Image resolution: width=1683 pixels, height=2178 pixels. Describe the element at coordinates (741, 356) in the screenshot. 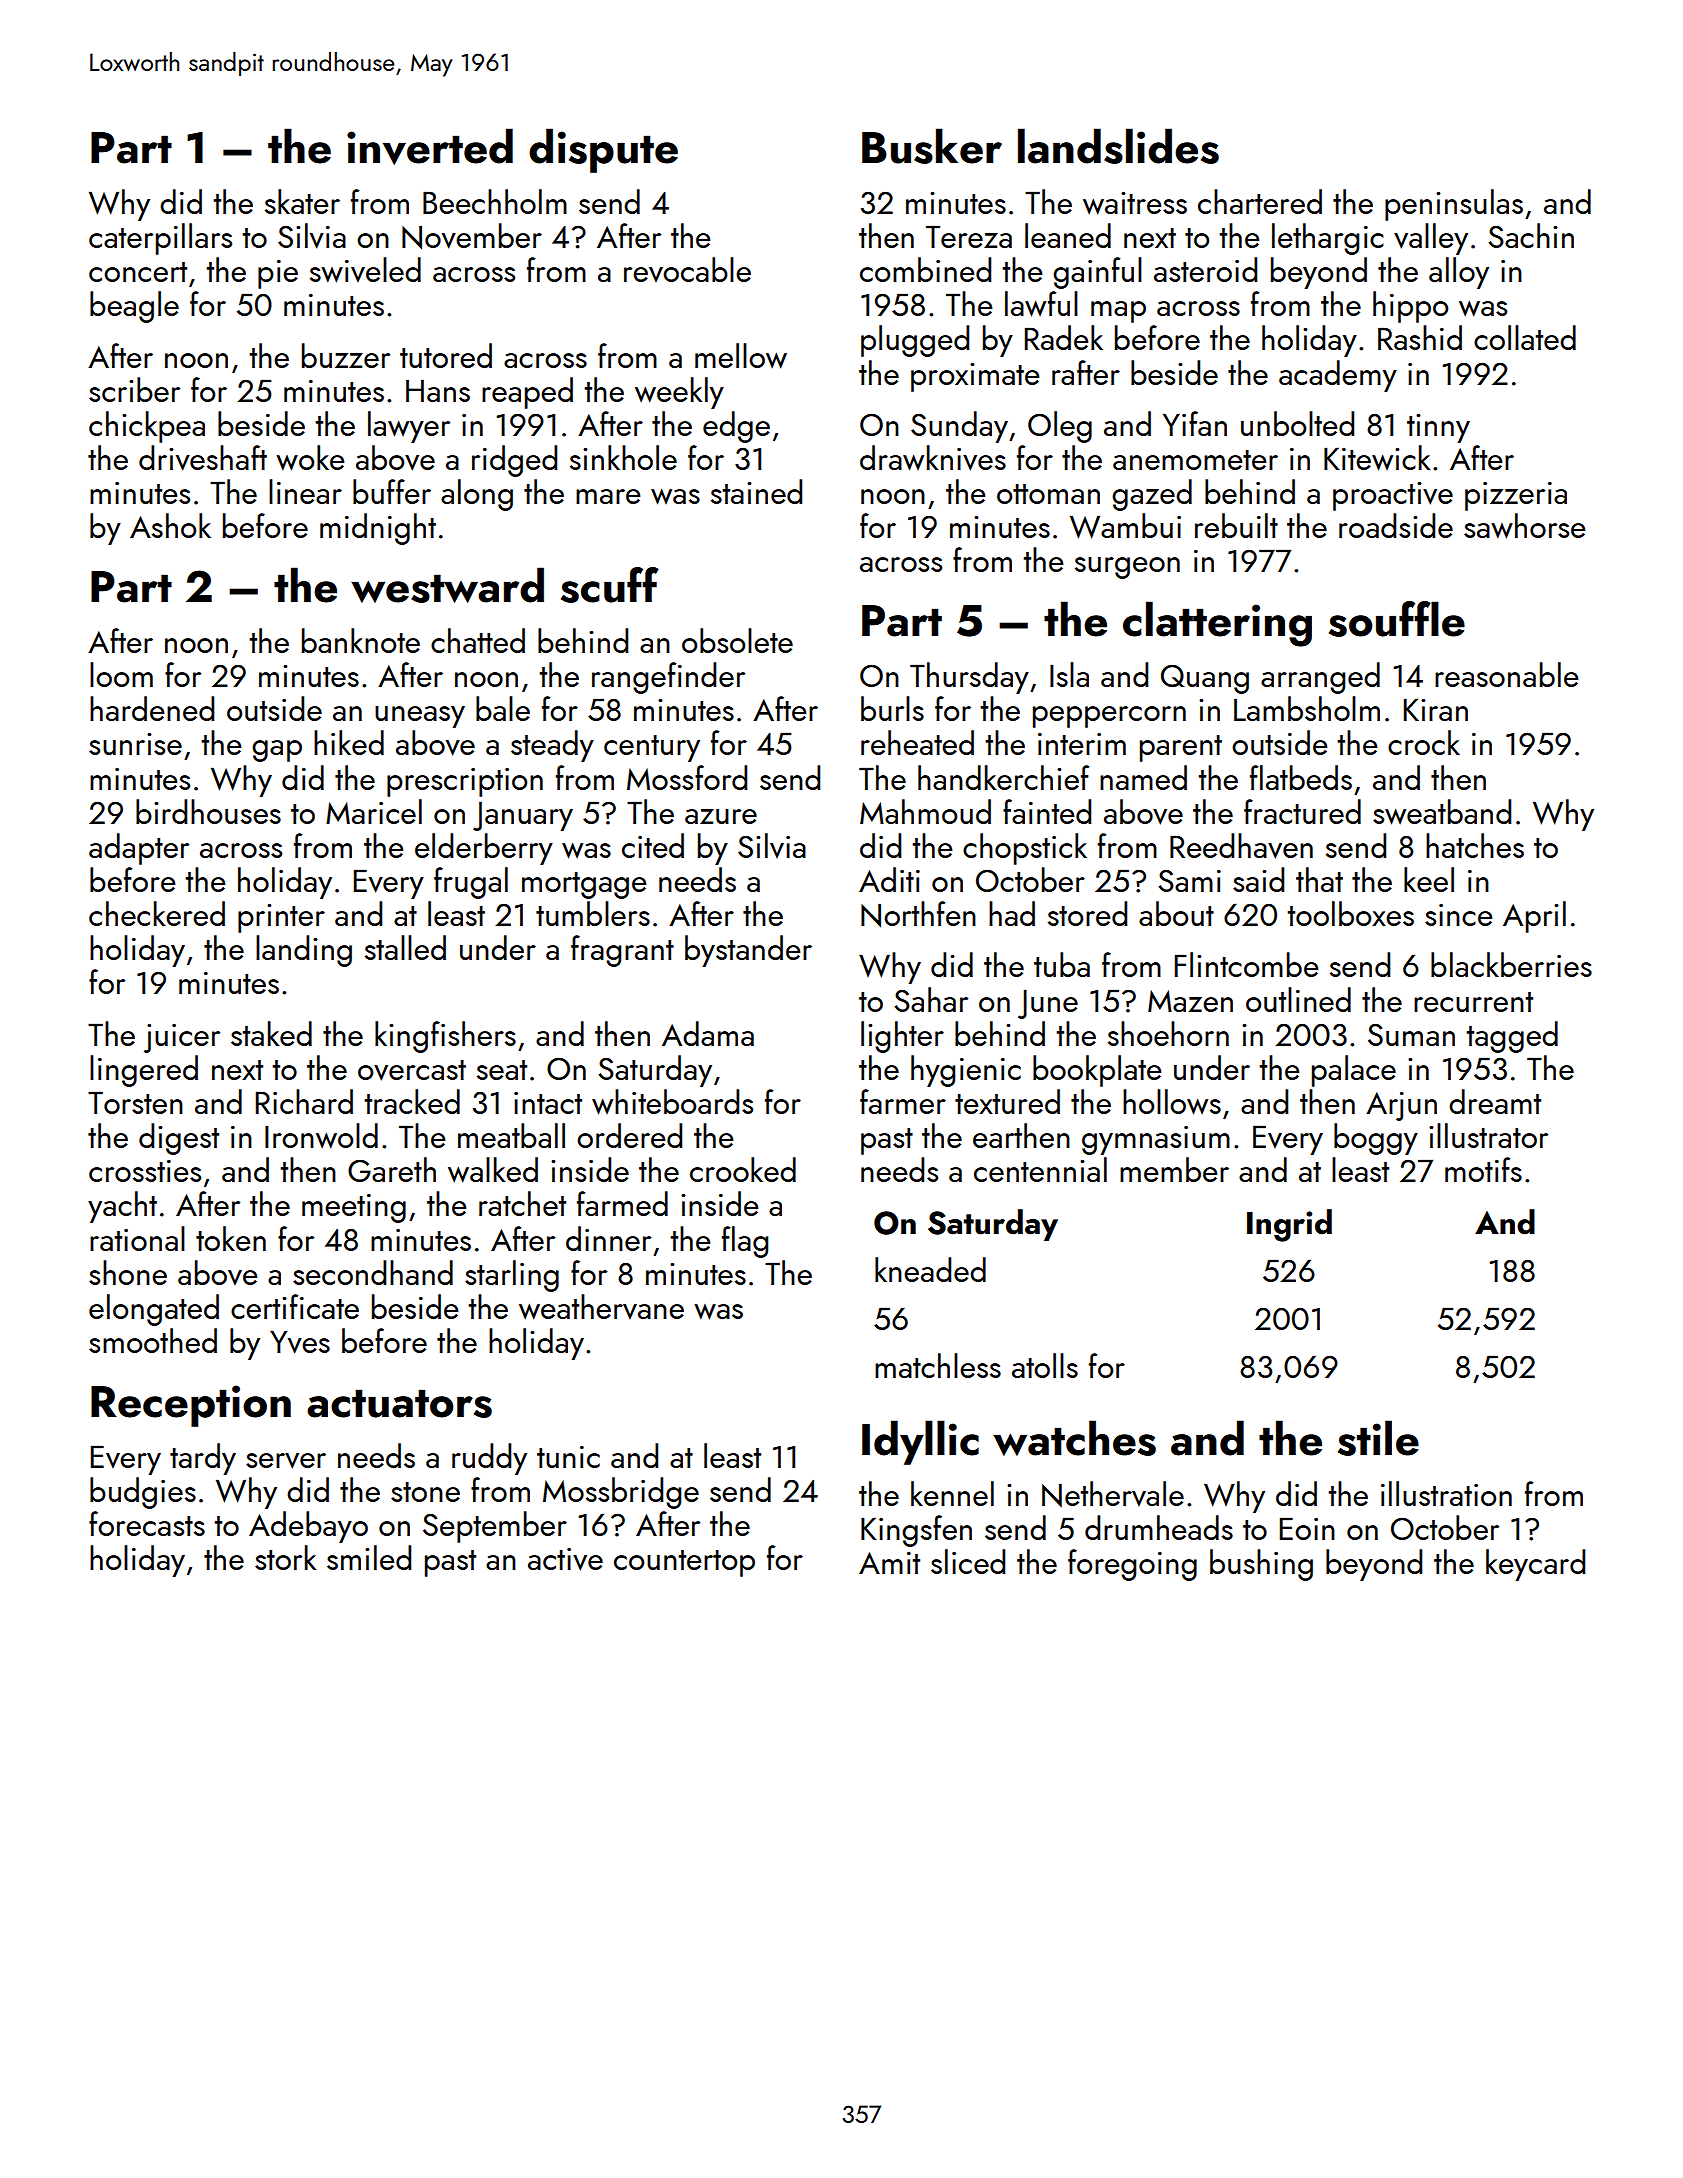

I see `mellow` at that location.
